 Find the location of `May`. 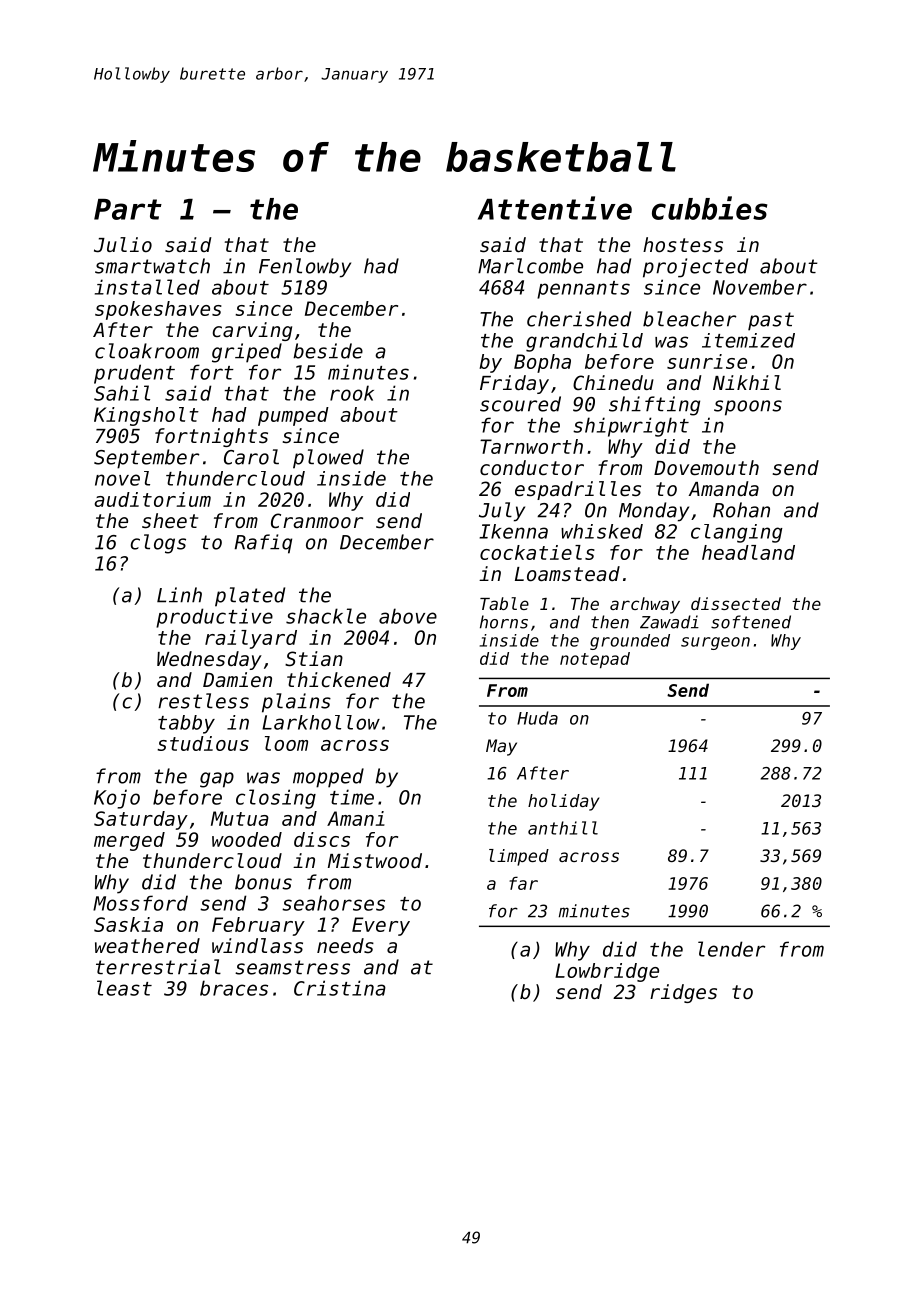

May is located at coordinates (501, 747).
